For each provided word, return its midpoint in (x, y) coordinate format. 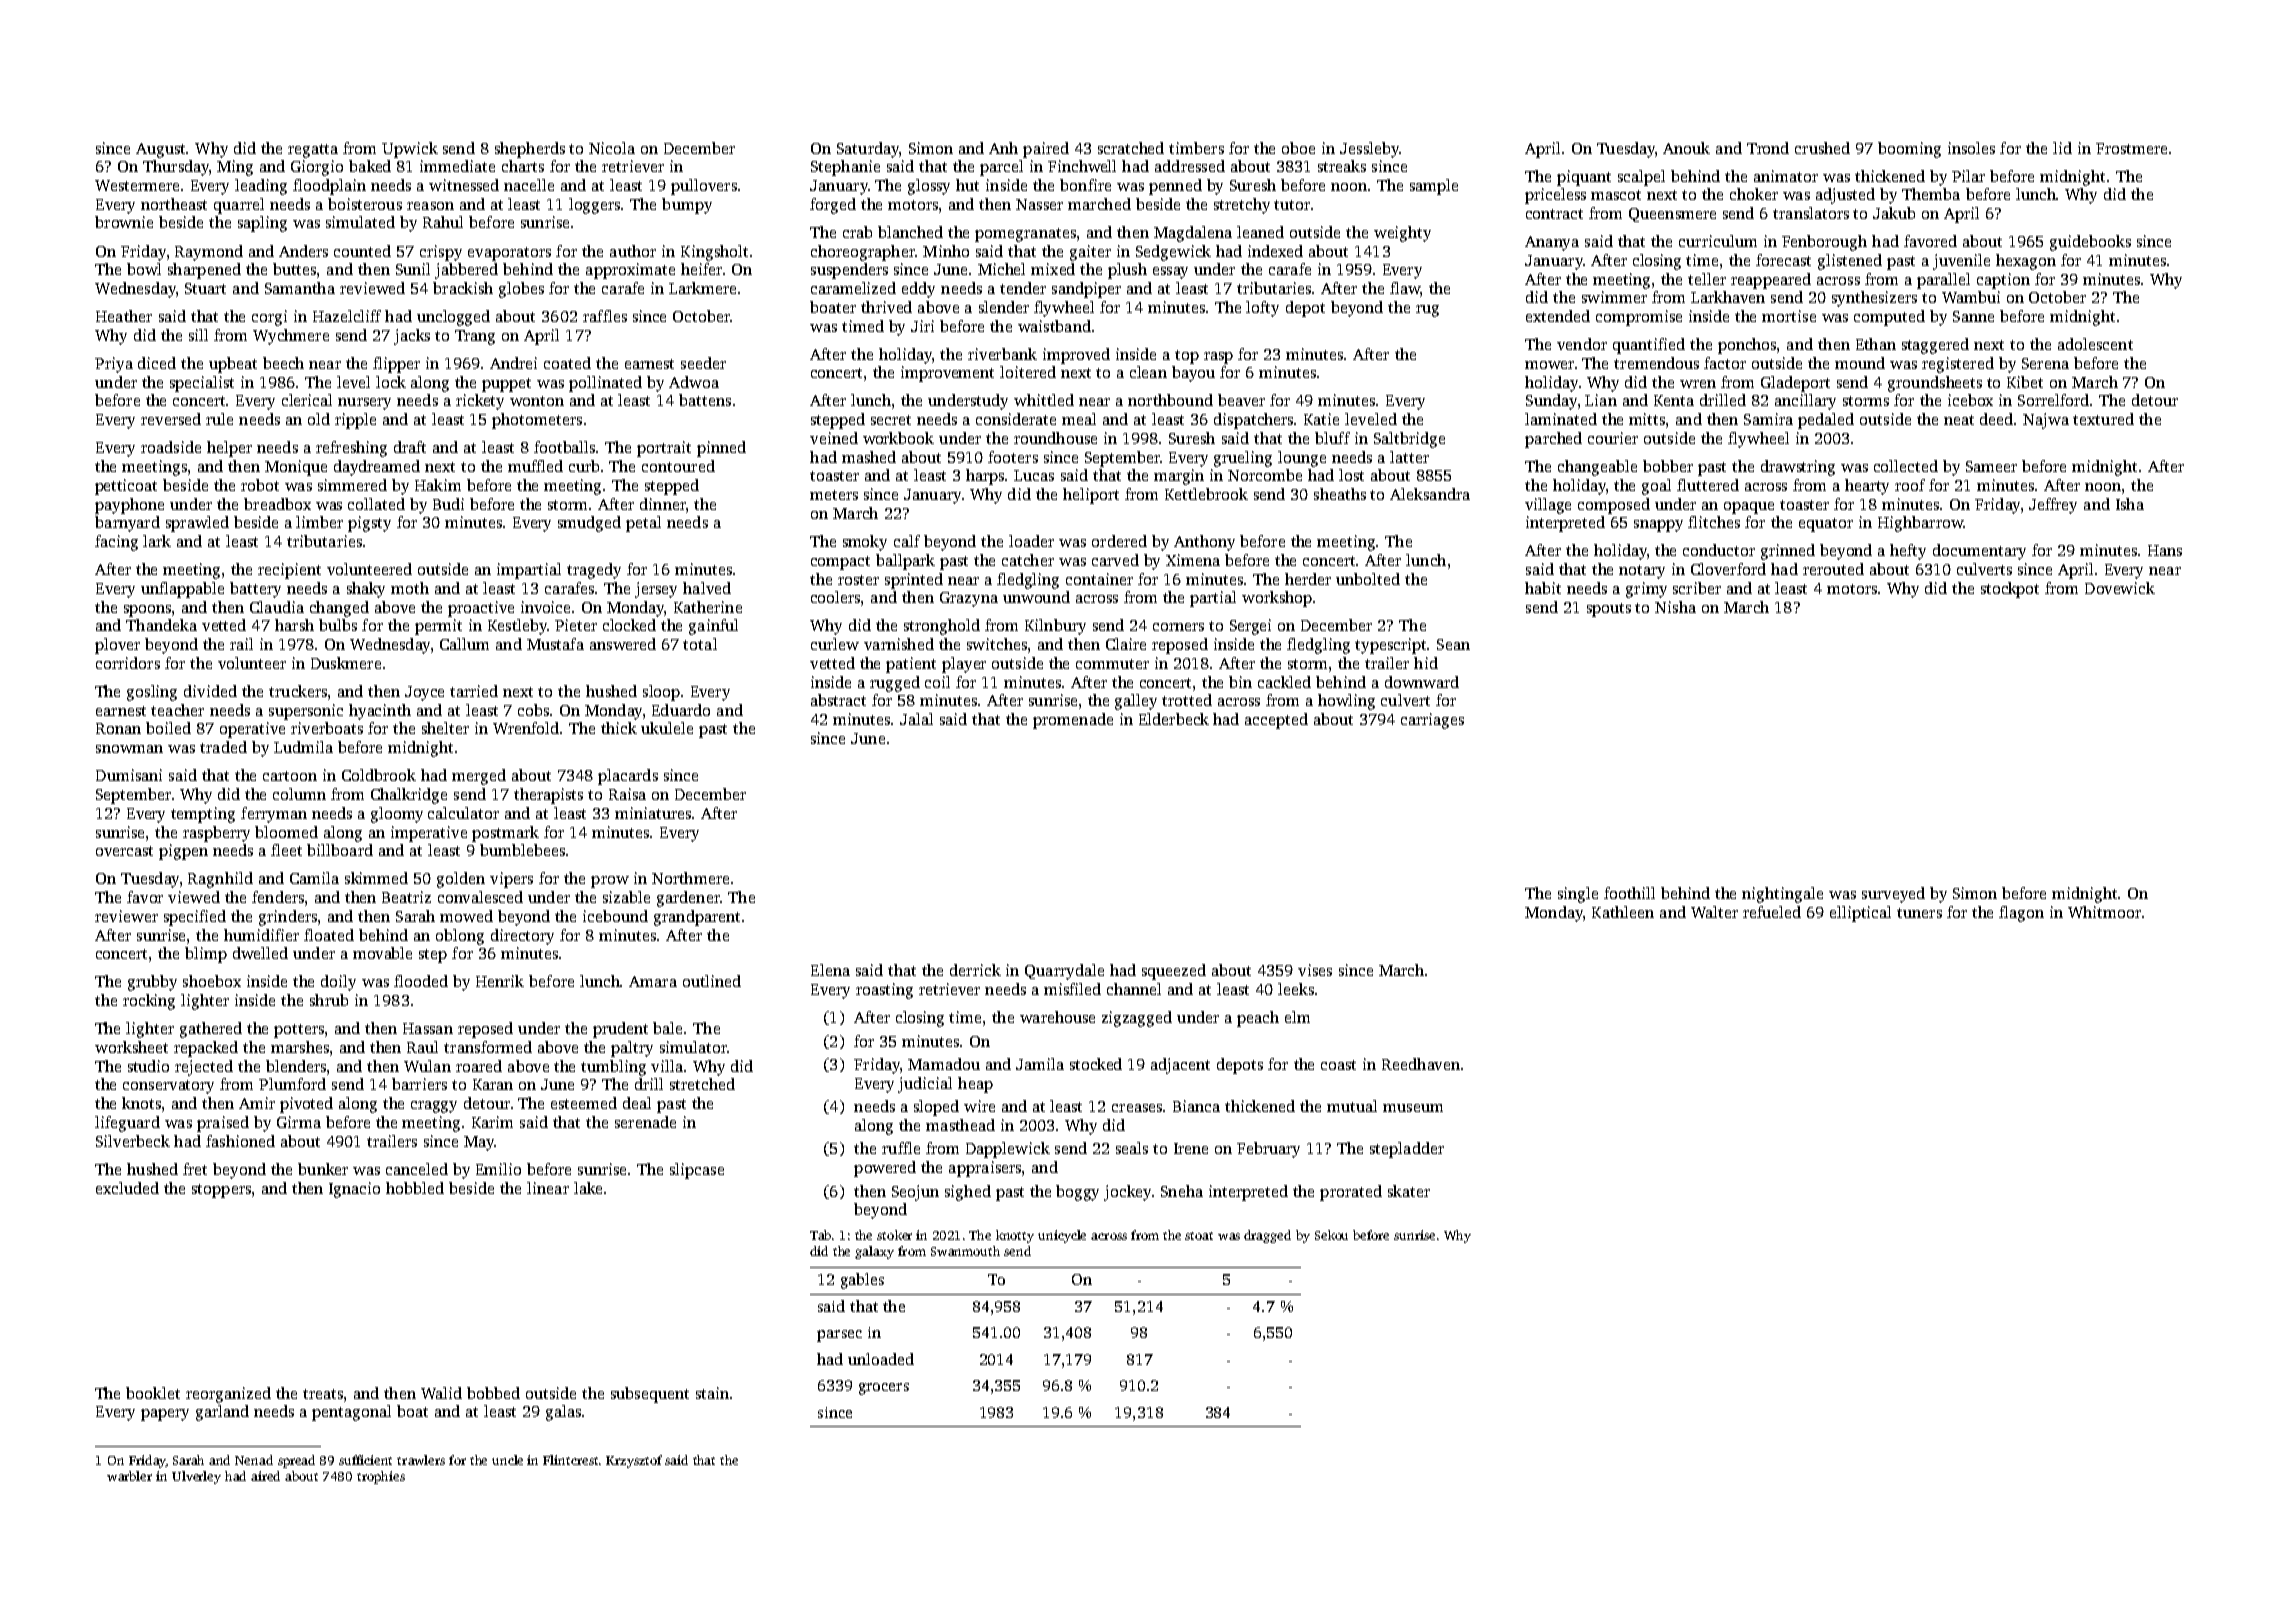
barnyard (127, 524)
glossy (929, 187)
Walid (441, 1393)
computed (1889, 318)
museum (1413, 1108)
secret (891, 420)
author (633, 251)
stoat (1199, 1236)
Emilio (498, 1169)
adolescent (2095, 344)
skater (1409, 1191)
